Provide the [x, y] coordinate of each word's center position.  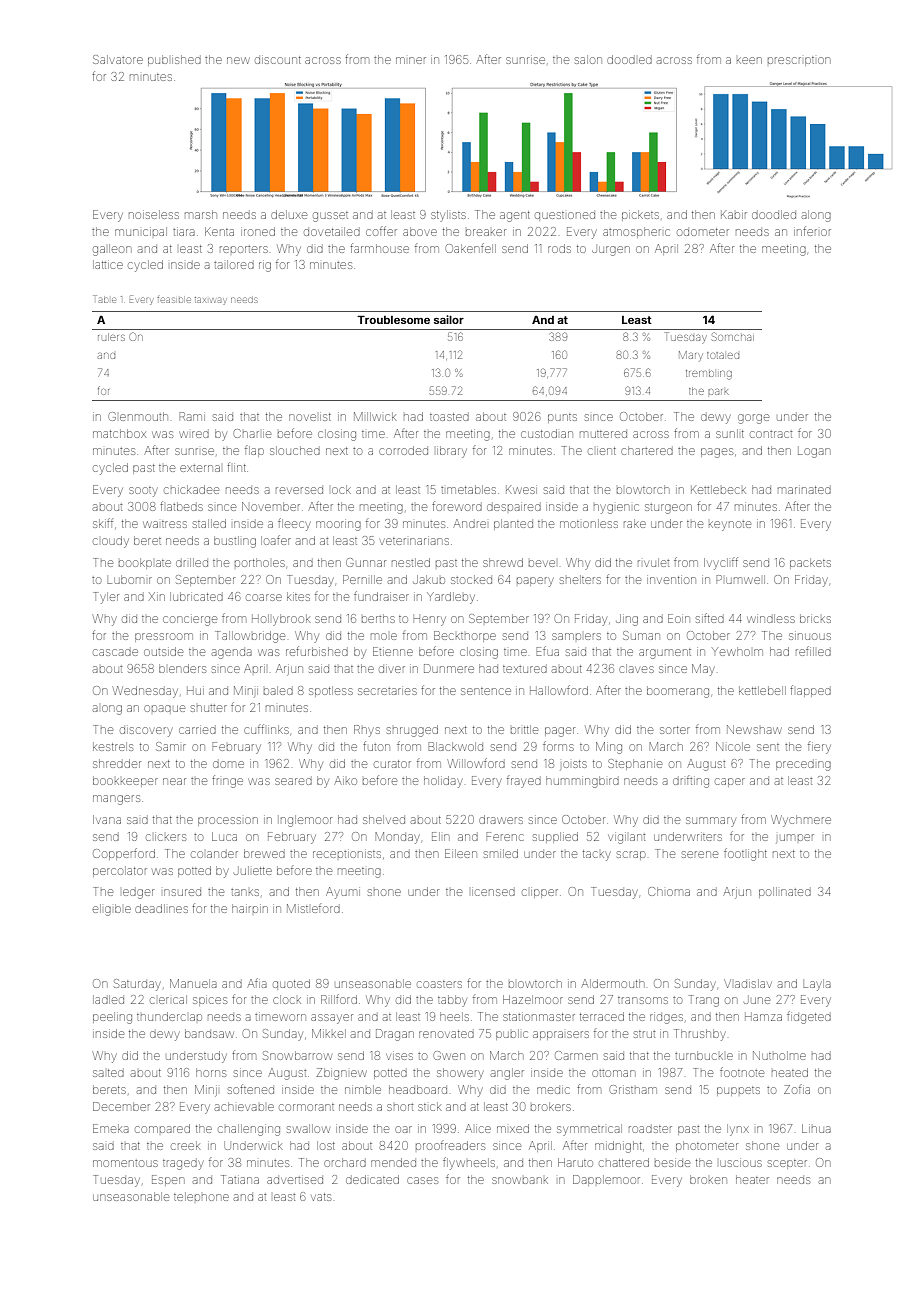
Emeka [111, 1128]
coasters [439, 984]
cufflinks [266, 729]
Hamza [763, 1017]
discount [278, 60]
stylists [448, 216]
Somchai [733, 336]
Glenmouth [138, 416]
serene [700, 854]
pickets [640, 215]
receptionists [347, 854]
